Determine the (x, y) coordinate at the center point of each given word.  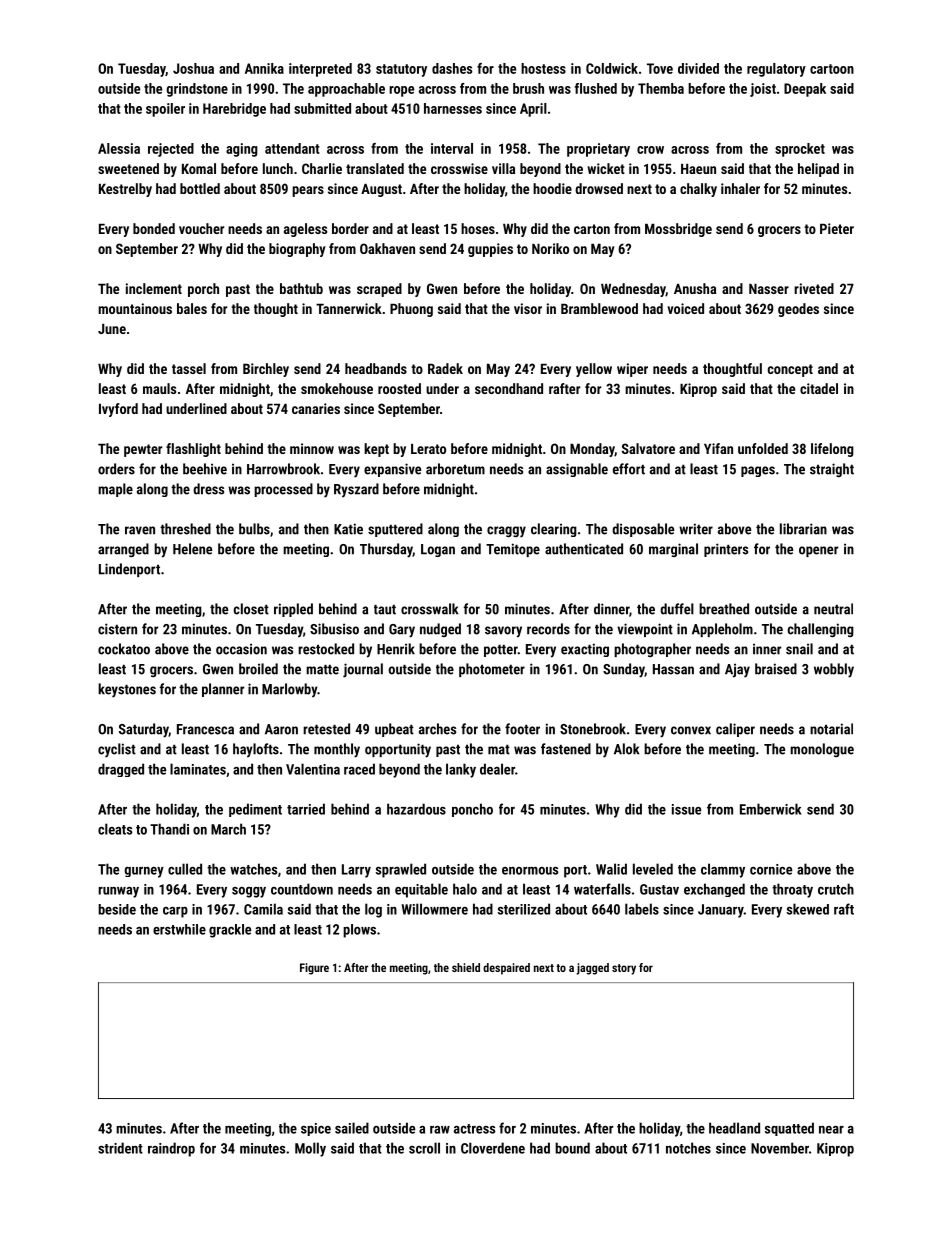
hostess (543, 68)
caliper (735, 730)
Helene (192, 549)
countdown (302, 889)
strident (120, 1148)
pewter (143, 450)
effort (629, 469)
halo (465, 889)
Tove (660, 68)
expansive (392, 470)
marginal (673, 550)
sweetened (128, 168)
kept (376, 450)
